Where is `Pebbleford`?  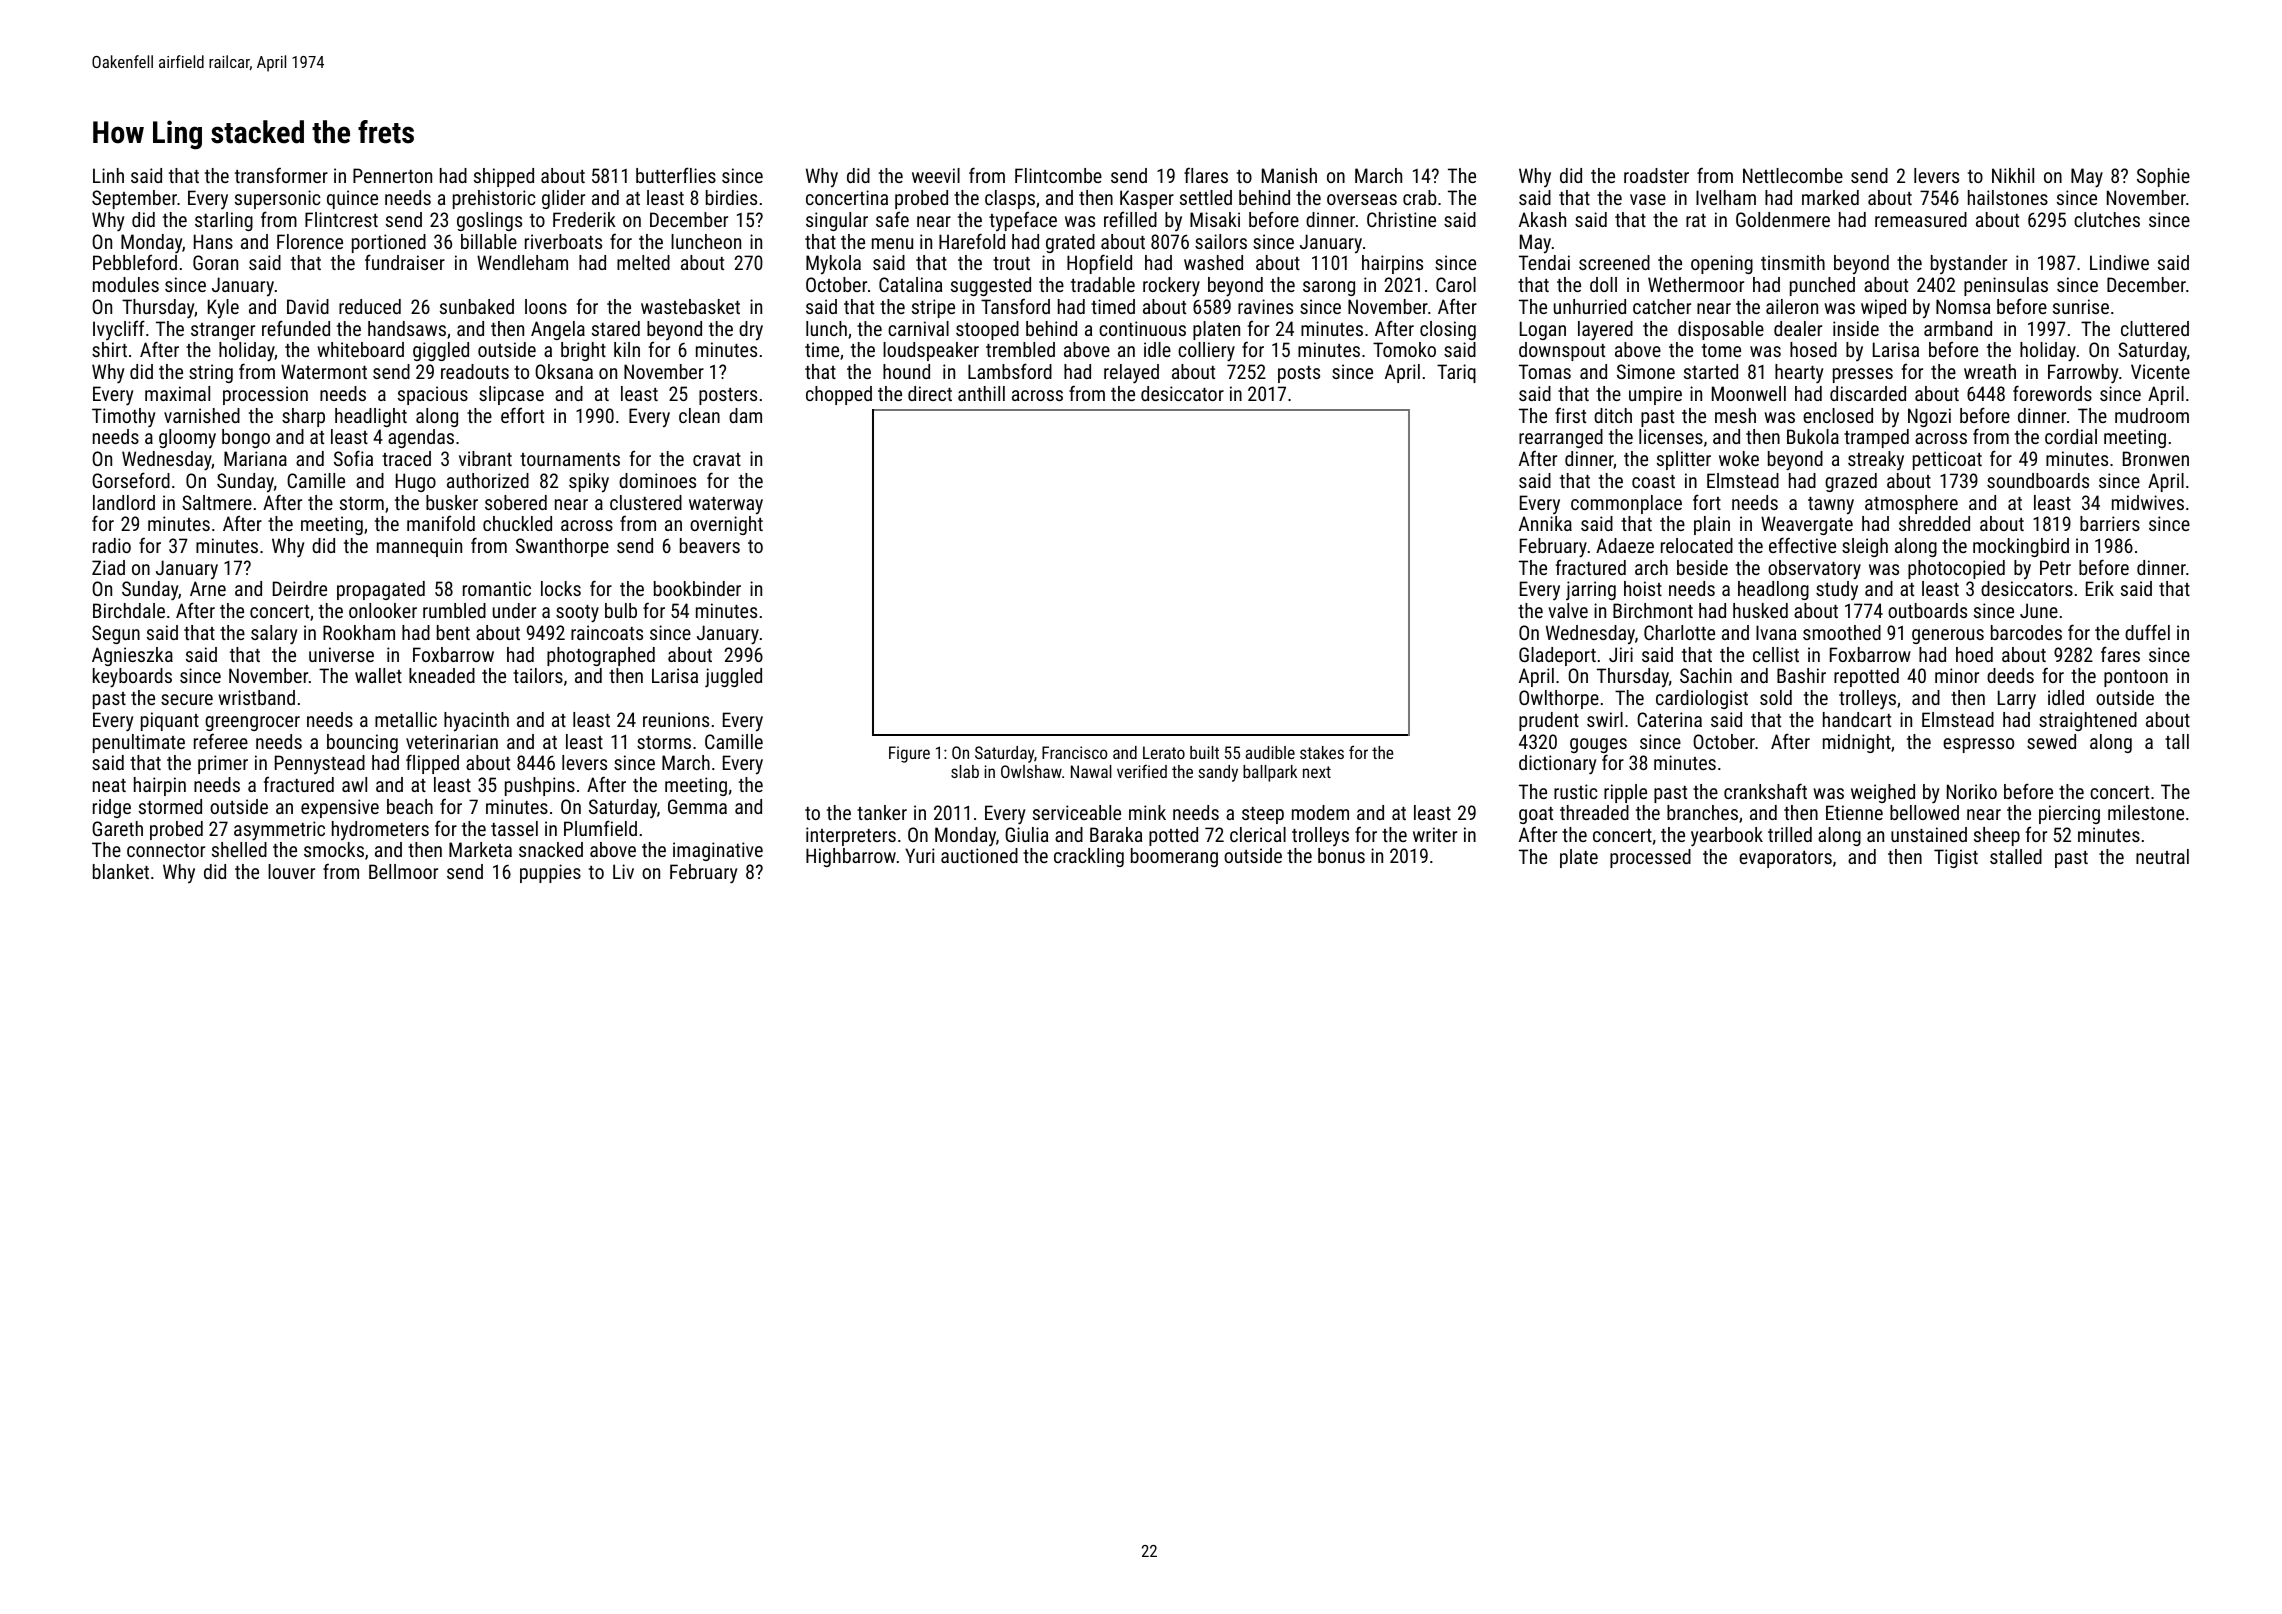 Pebbleford is located at coordinates (135, 262).
